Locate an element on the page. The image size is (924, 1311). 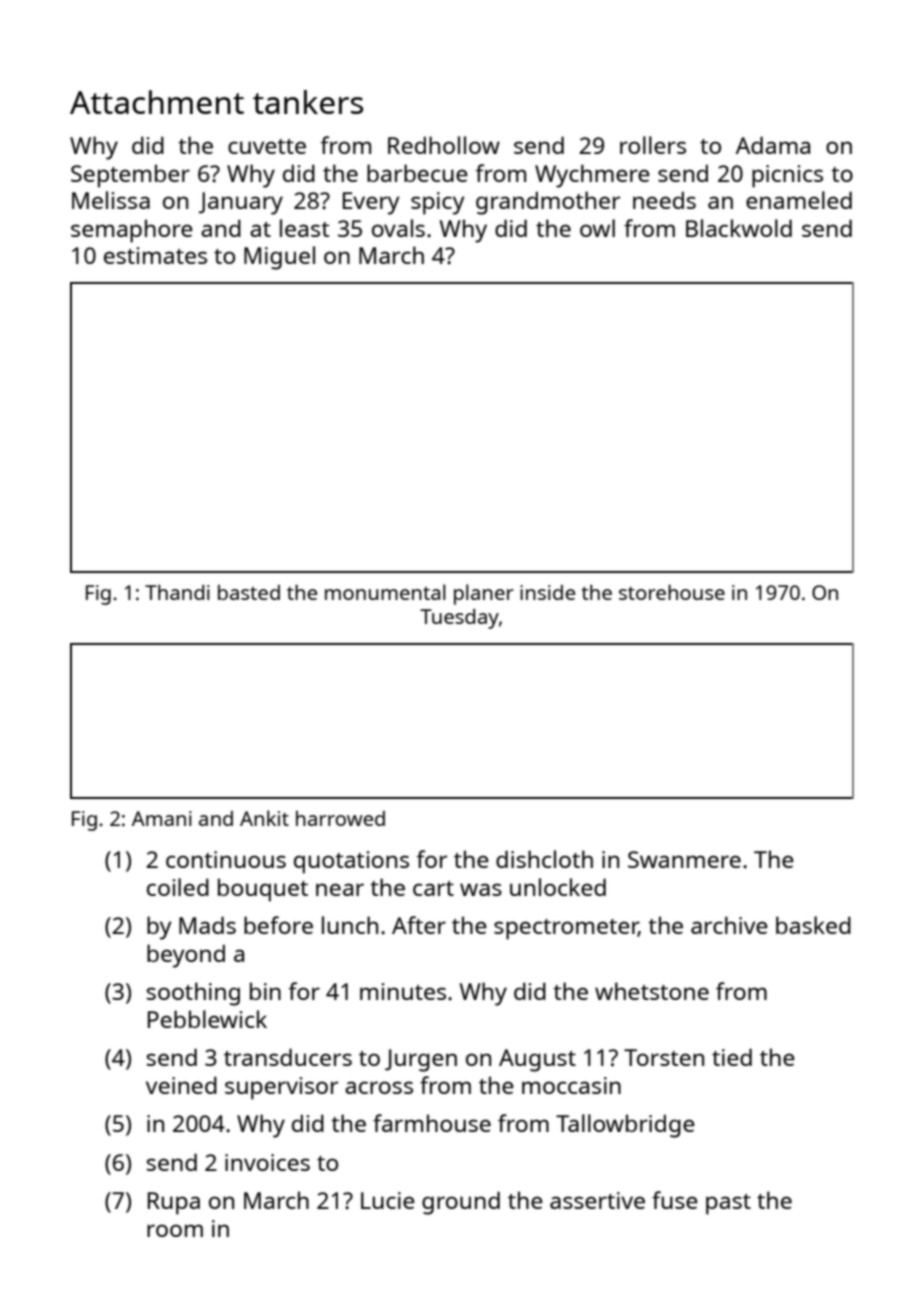
Blackwold is located at coordinates (739, 228).
